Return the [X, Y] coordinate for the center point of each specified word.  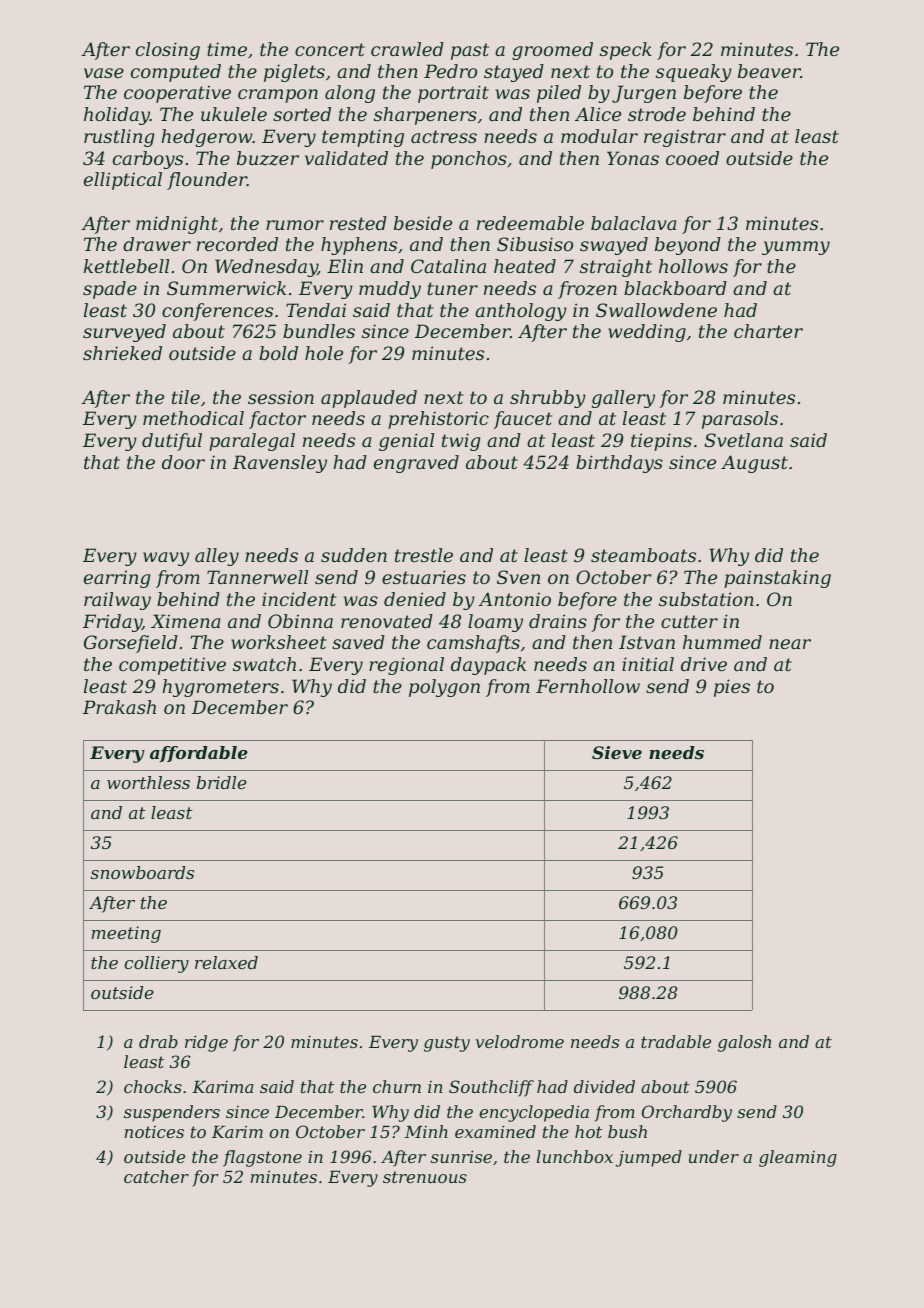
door [183, 462]
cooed [692, 158]
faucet [523, 420]
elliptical [123, 181]
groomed [552, 51]
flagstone [262, 1158]
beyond [688, 246]
